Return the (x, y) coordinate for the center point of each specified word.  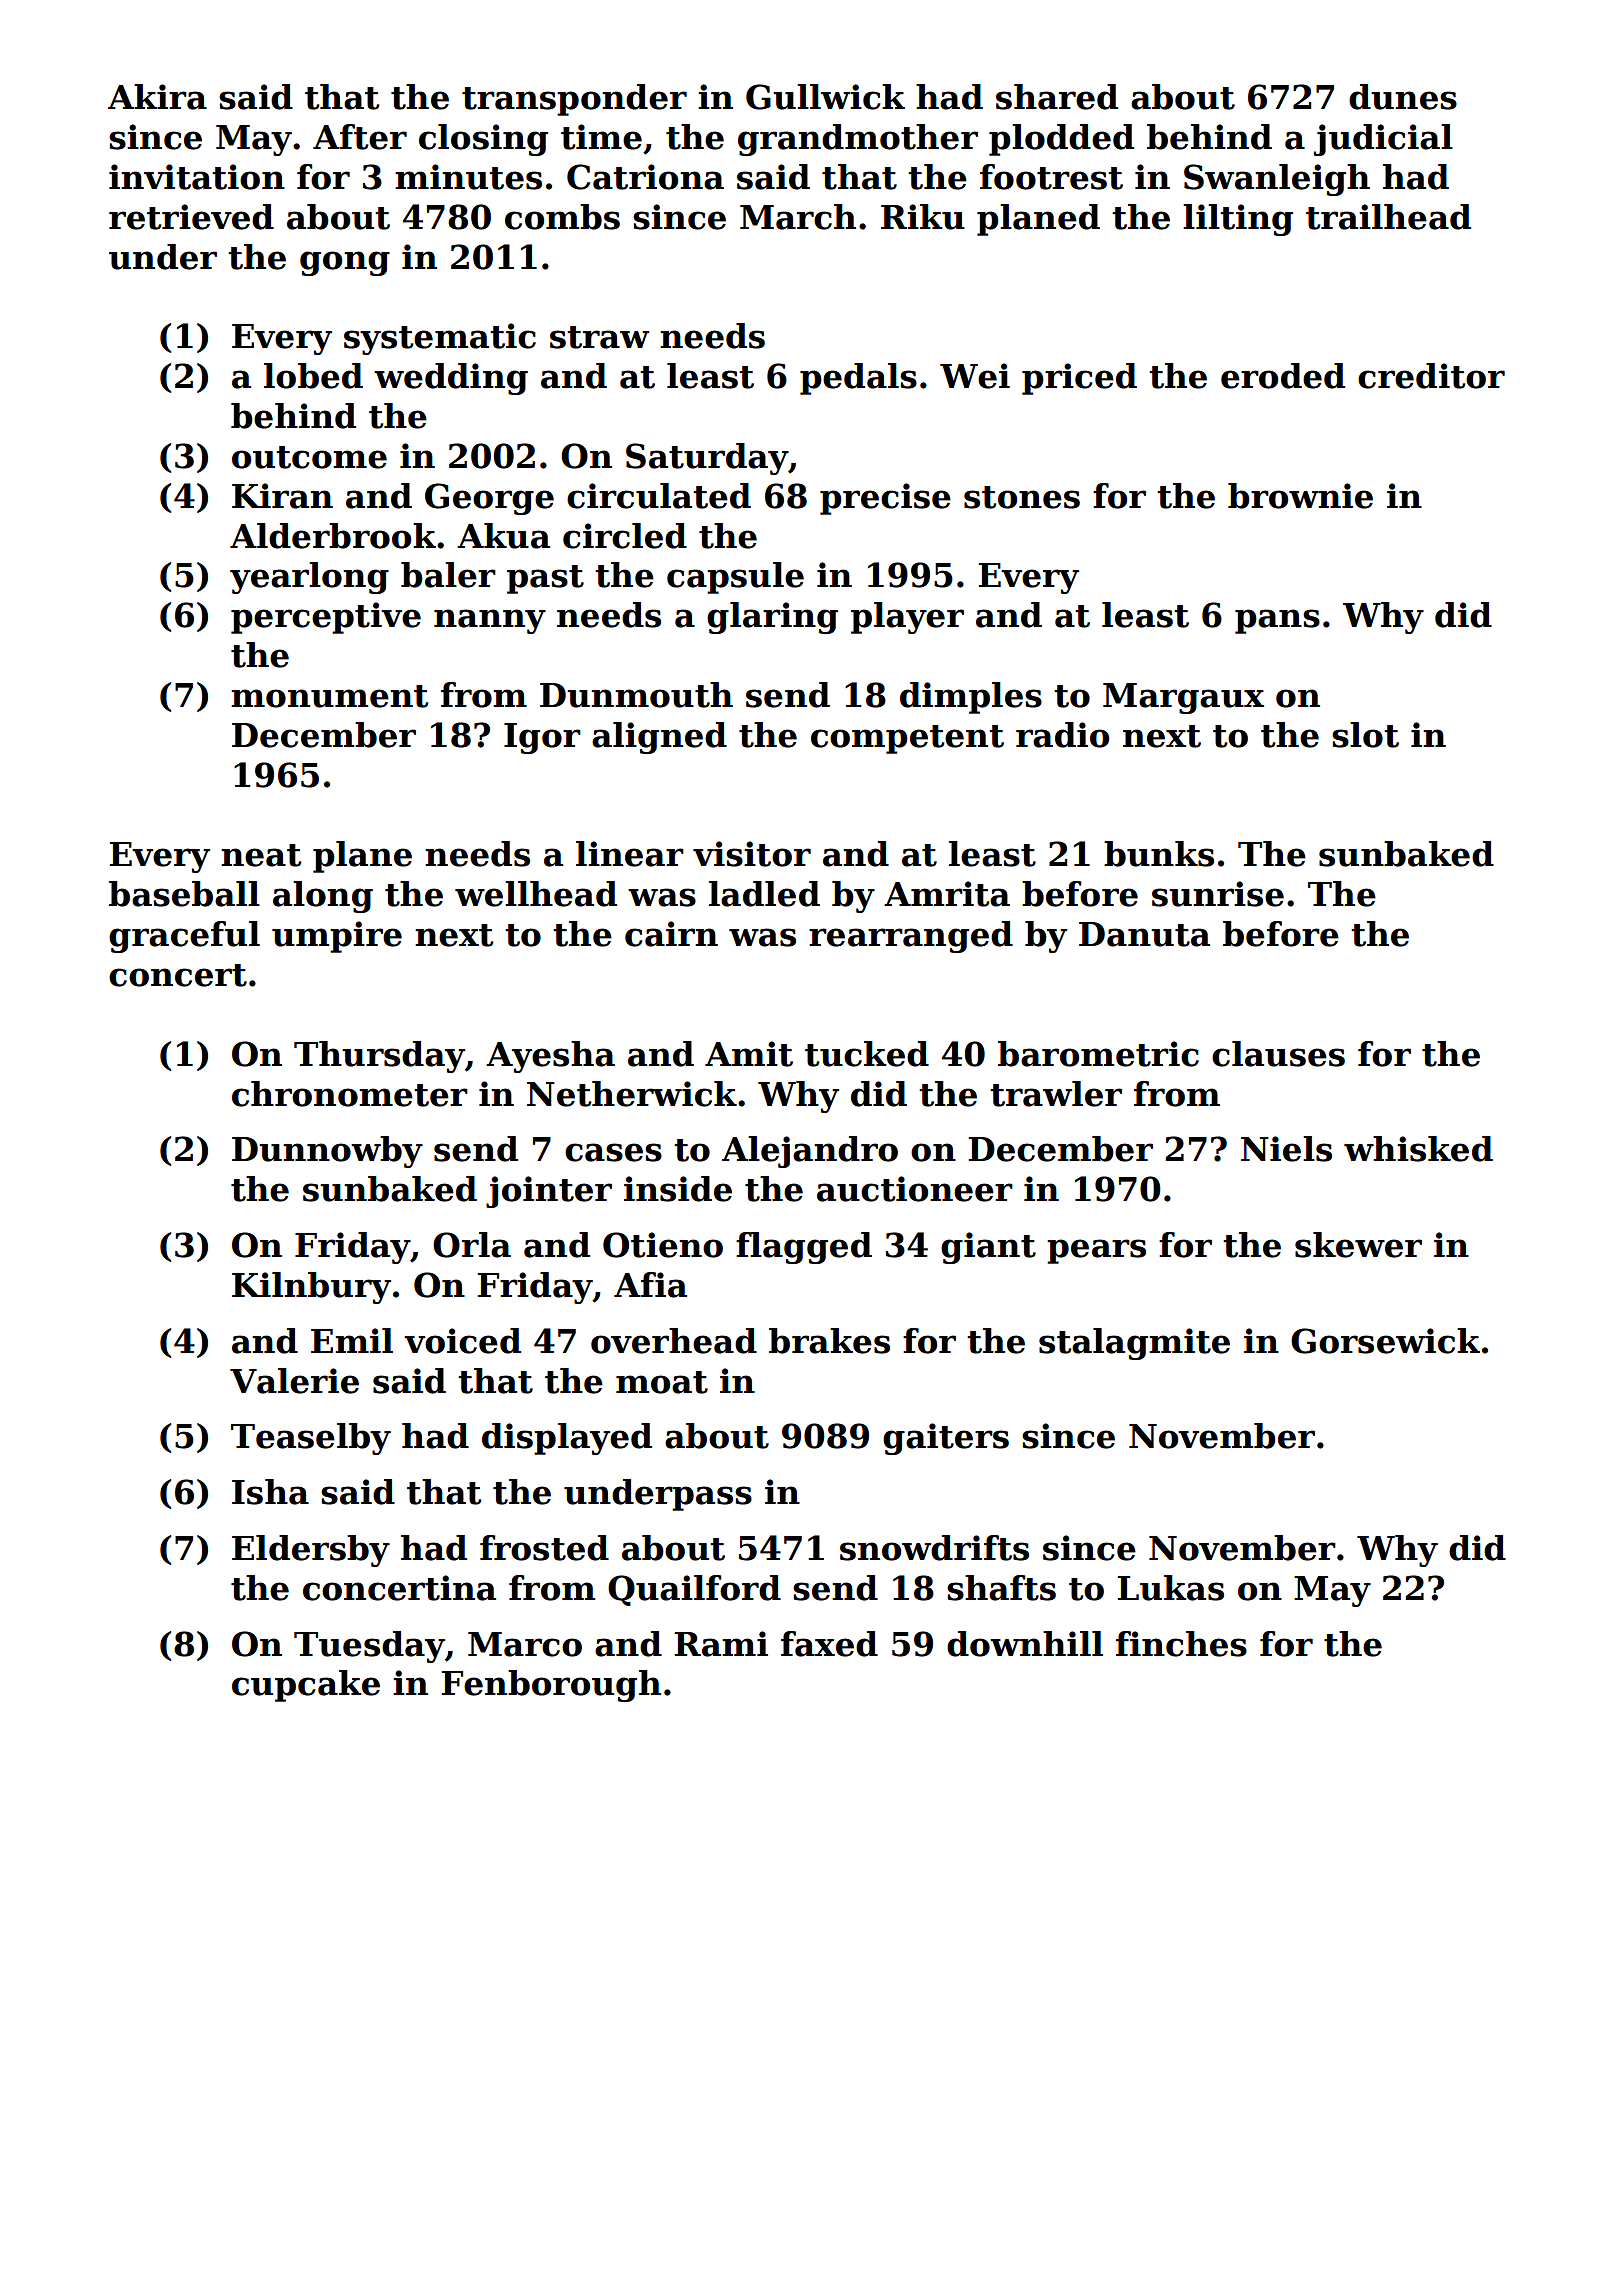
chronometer (350, 1094)
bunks (1159, 854)
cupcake (306, 1686)
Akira (157, 97)
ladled (764, 894)
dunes (1403, 97)
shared (1057, 97)
